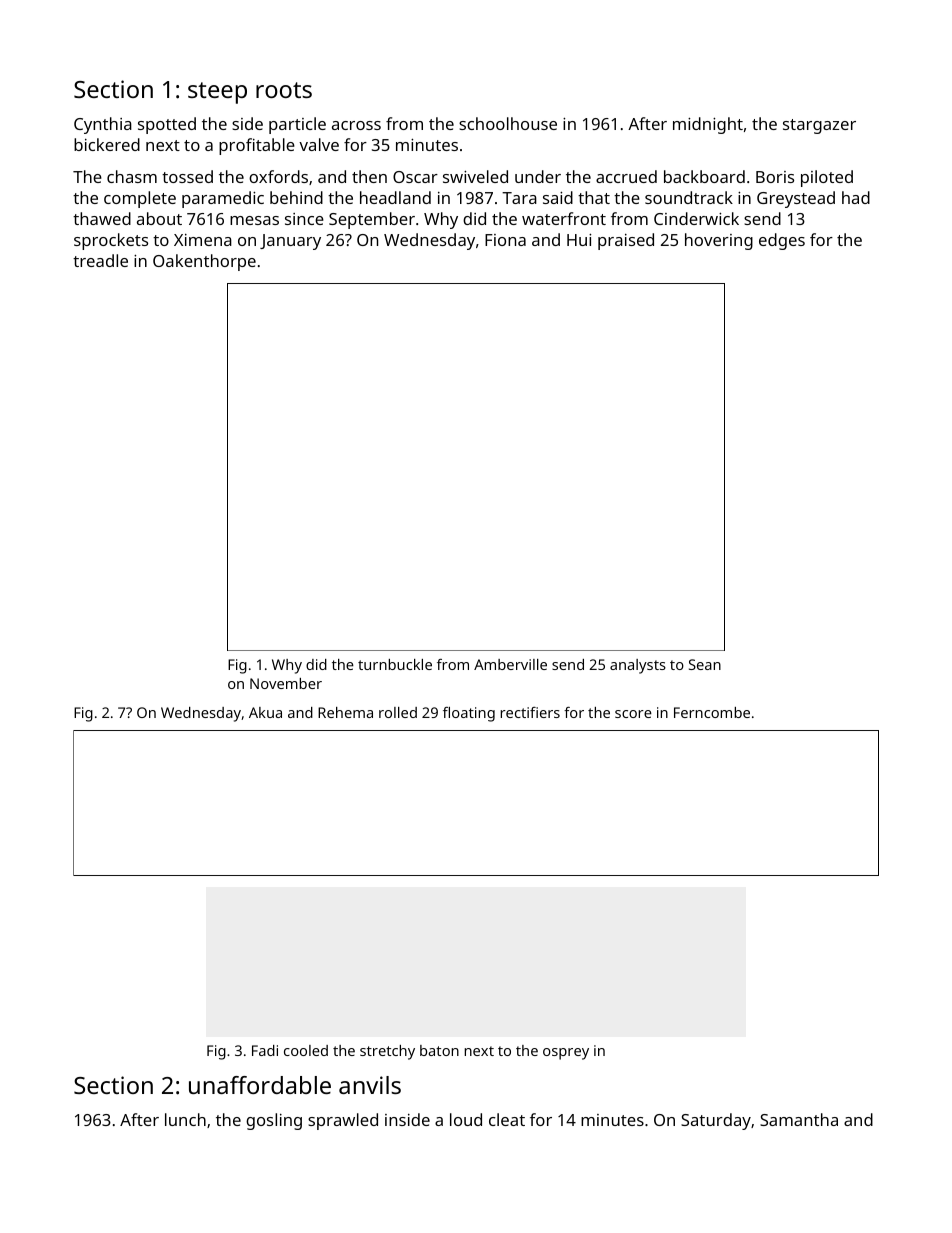 The height and width of the image is (1233, 952). I want to click on Akua, so click(265, 712).
